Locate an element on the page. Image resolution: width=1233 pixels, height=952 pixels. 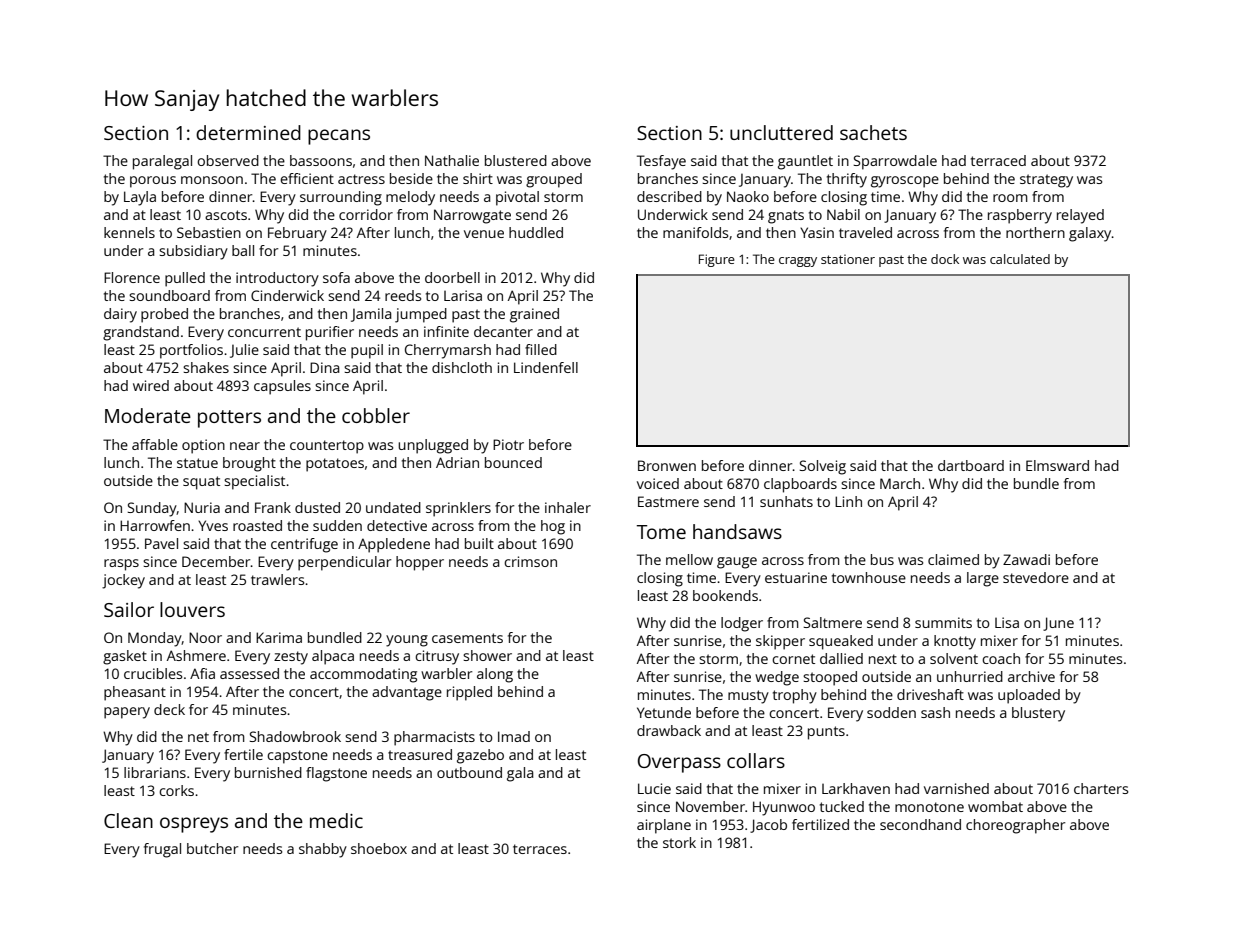
statue is located at coordinates (197, 463).
